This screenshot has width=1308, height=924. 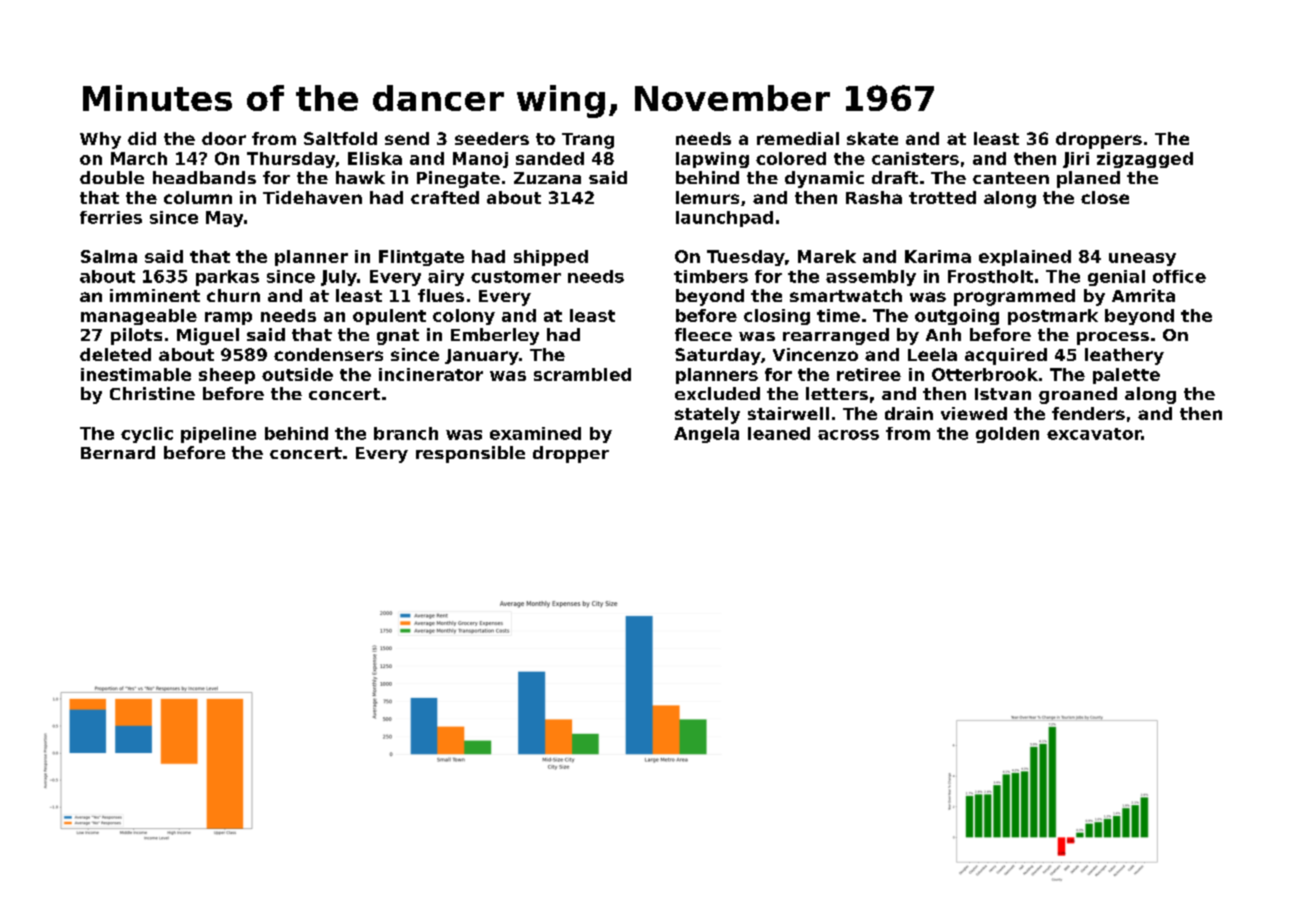 I want to click on launchpad, so click(x=724, y=219).
